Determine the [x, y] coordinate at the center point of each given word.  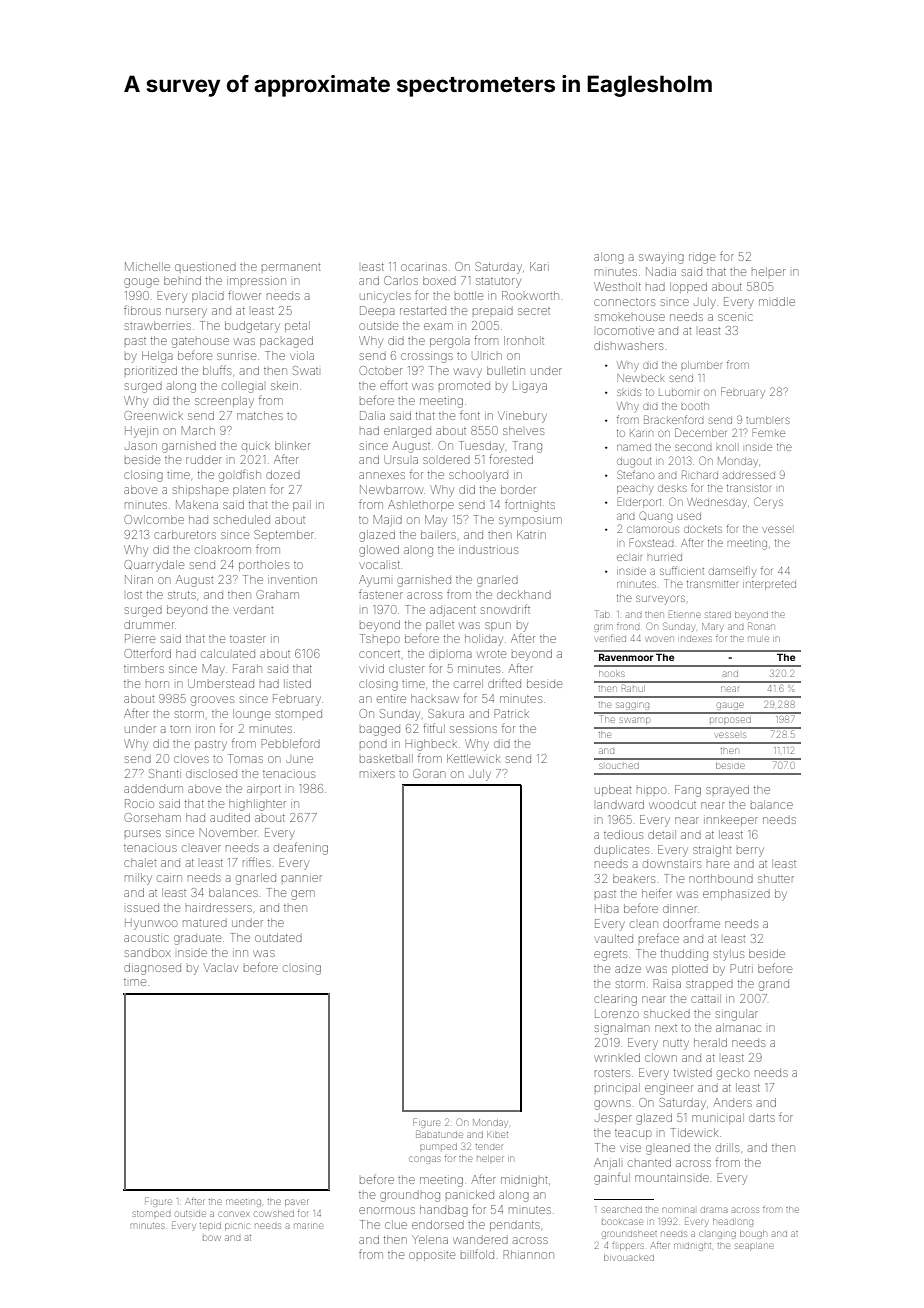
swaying [661, 259]
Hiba [607, 909]
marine [308, 1226]
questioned [205, 267]
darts [762, 1118]
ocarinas [424, 267]
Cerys [768, 503]
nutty [676, 1045]
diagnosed [152, 969]
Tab [602, 614]
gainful [612, 1179]
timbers [144, 668]
